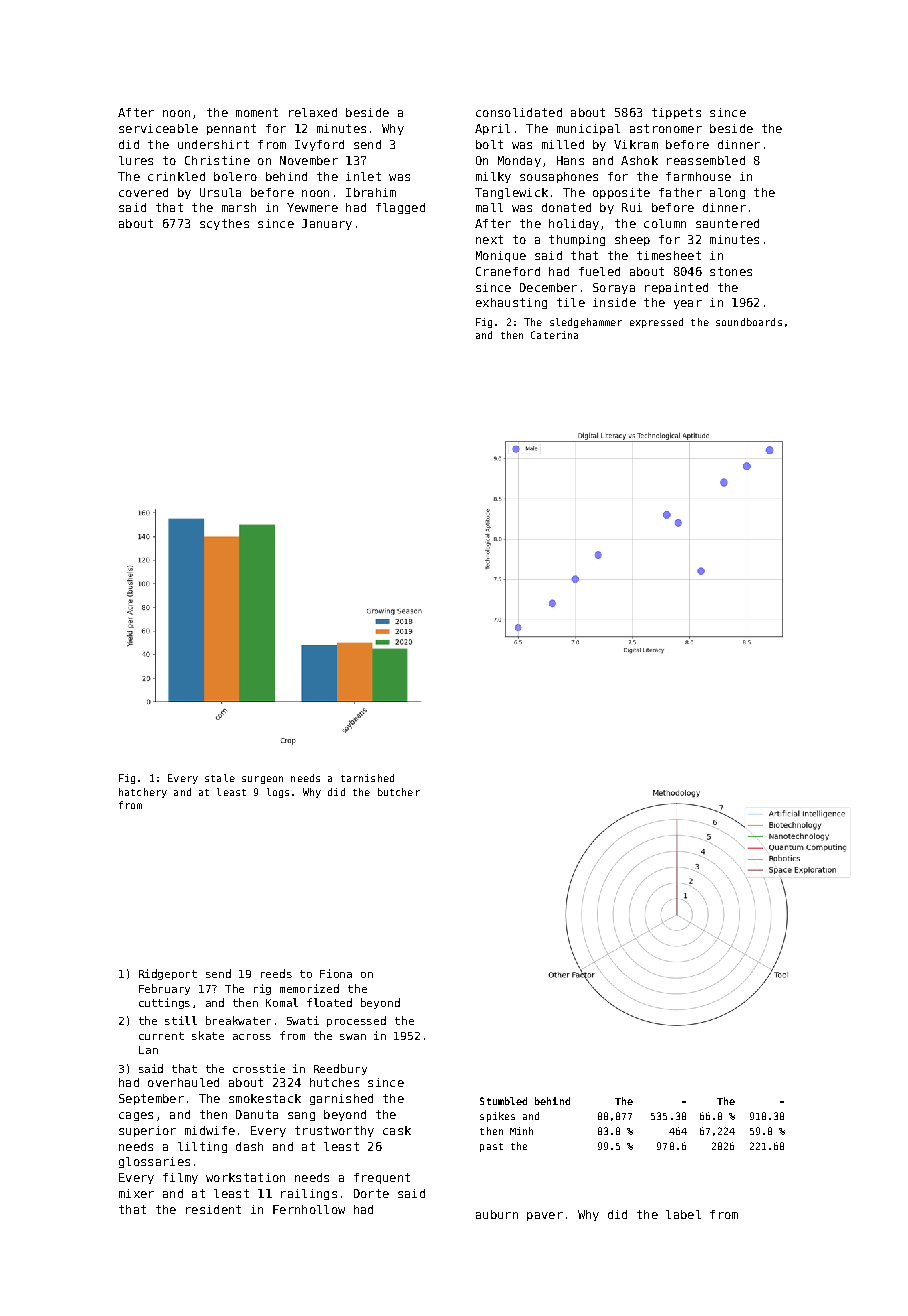 This page has width=908, height=1316. What do you see at coordinates (367, 778) in the page?
I see `tarnished` at bounding box center [367, 778].
